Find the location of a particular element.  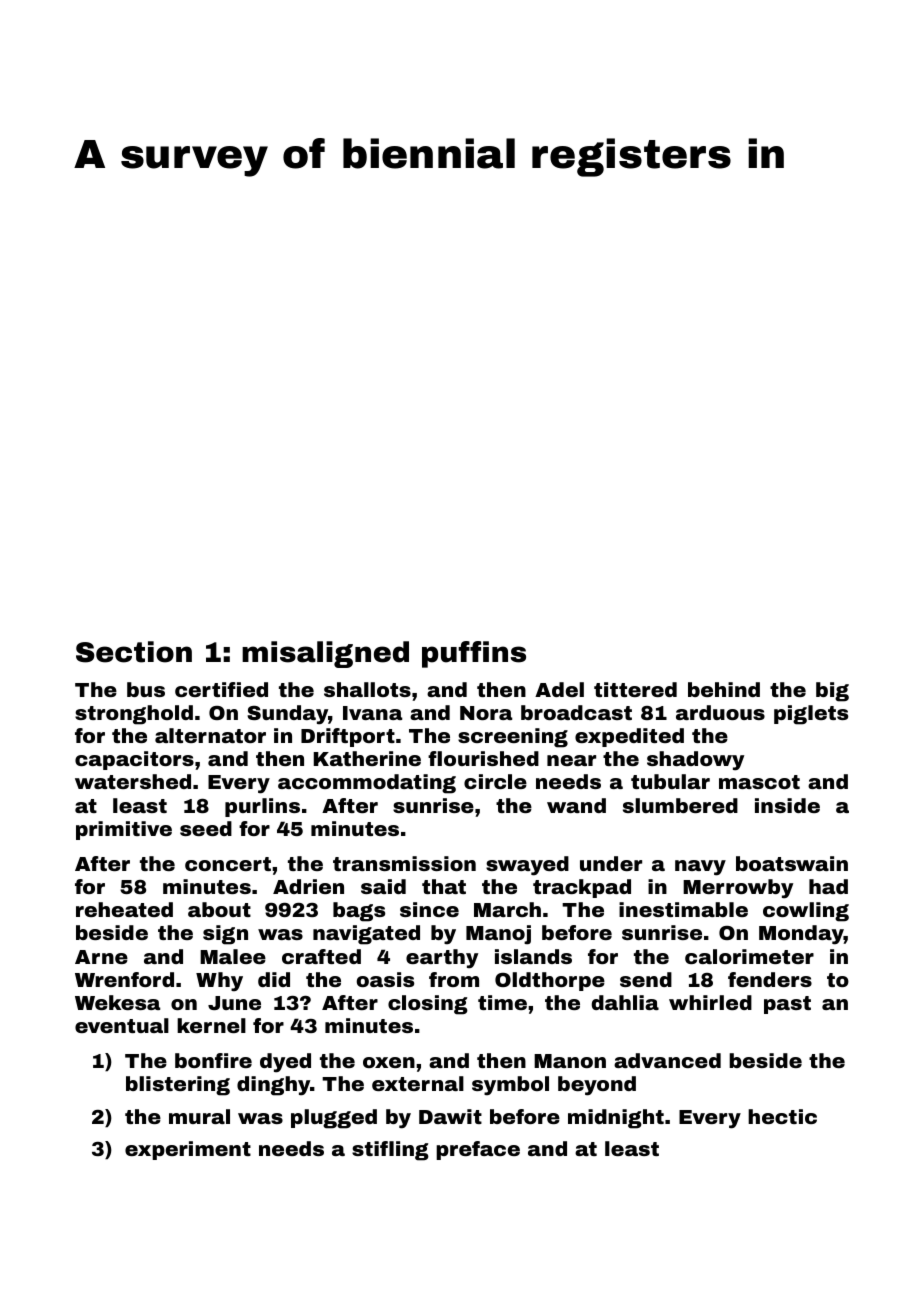

stronghold is located at coordinates (134, 715).
